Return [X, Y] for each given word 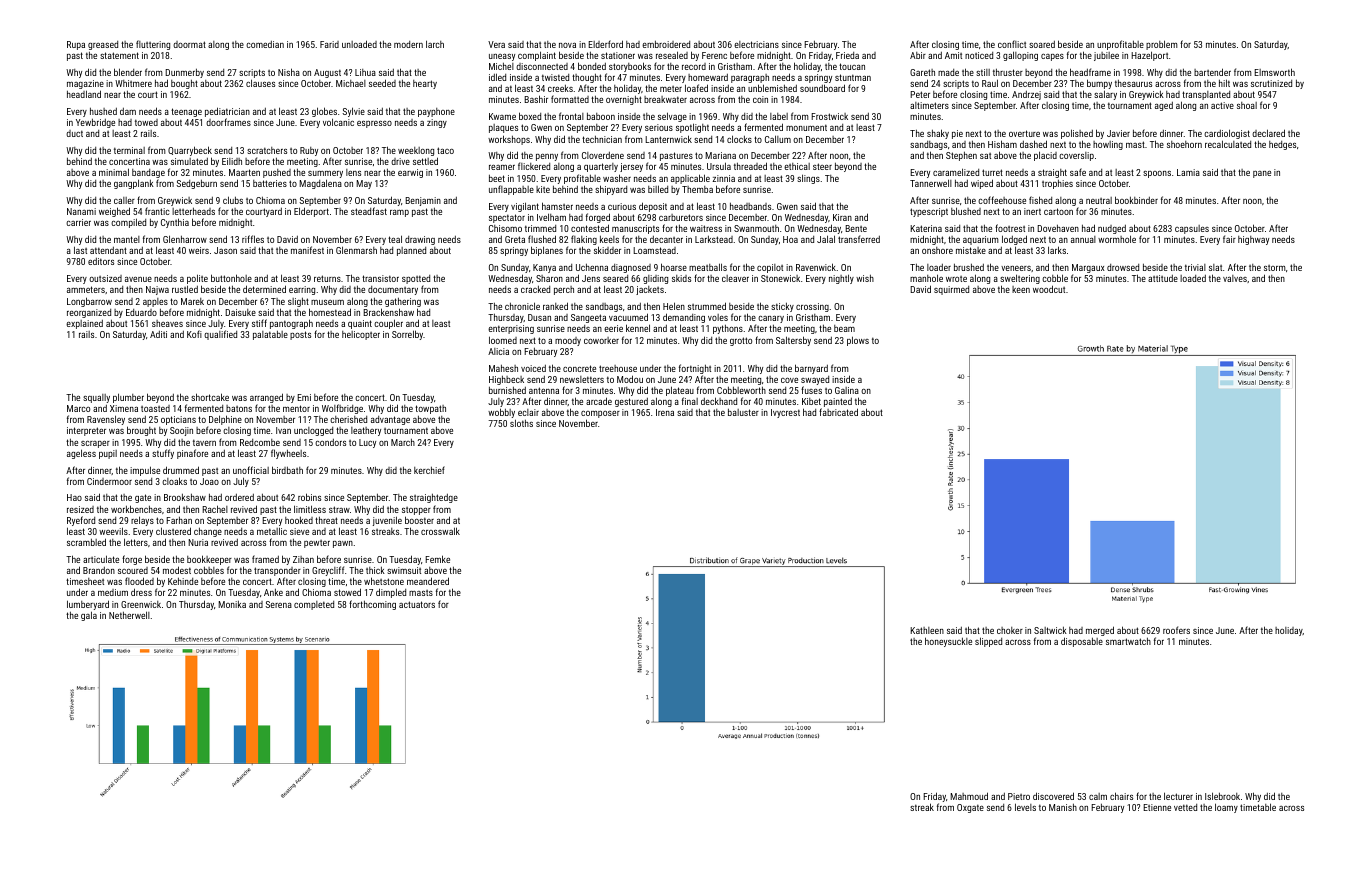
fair [1229, 239]
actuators [417, 604]
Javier [1118, 133]
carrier [78, 222]
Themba [697, 189]
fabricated [838, 412]
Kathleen [927, 630]
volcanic [338, 122]
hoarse [674, 267]
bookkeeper [209, 560]
